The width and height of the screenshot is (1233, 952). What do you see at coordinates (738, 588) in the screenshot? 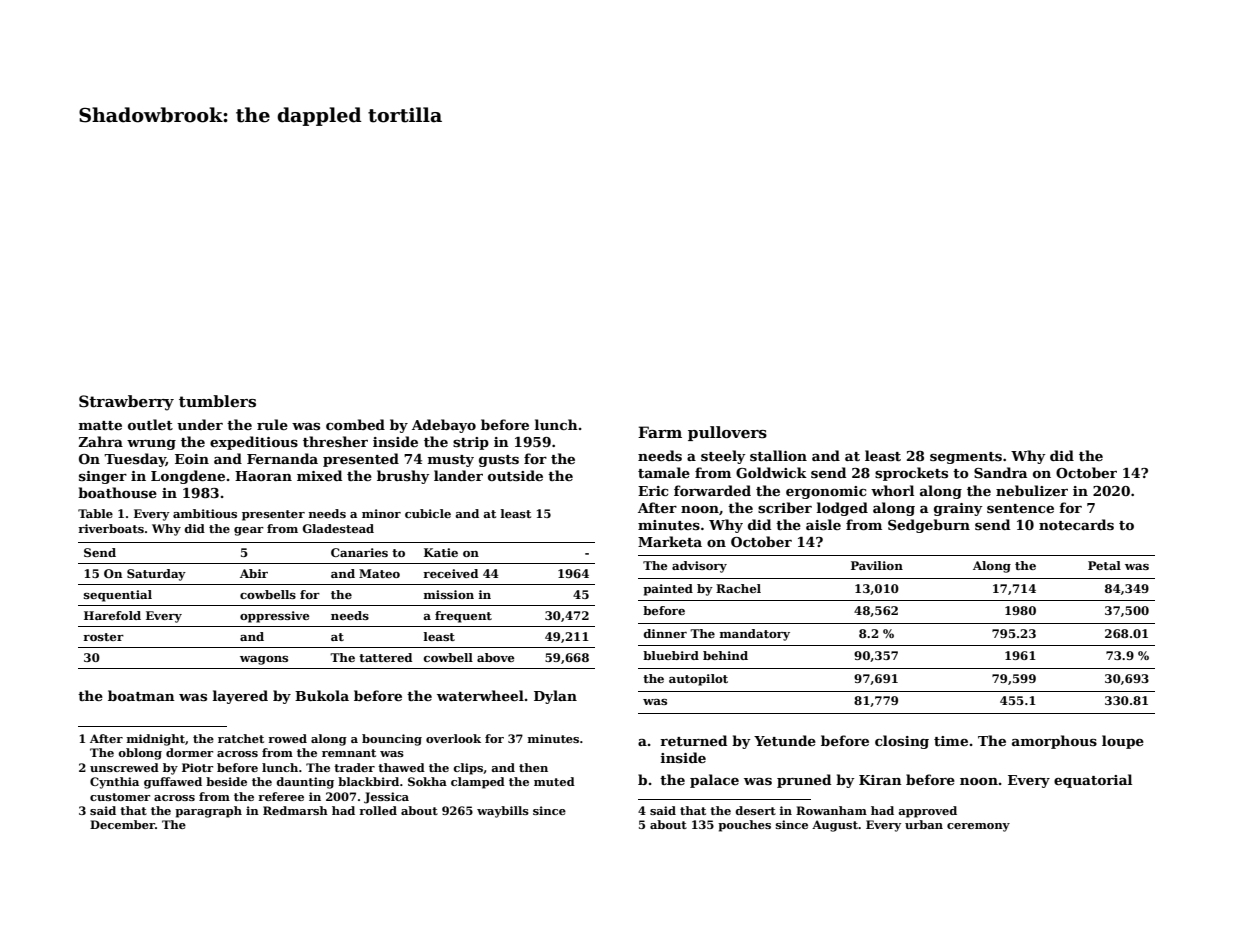
I see `Rachel` at bounding box center [738, 588].
